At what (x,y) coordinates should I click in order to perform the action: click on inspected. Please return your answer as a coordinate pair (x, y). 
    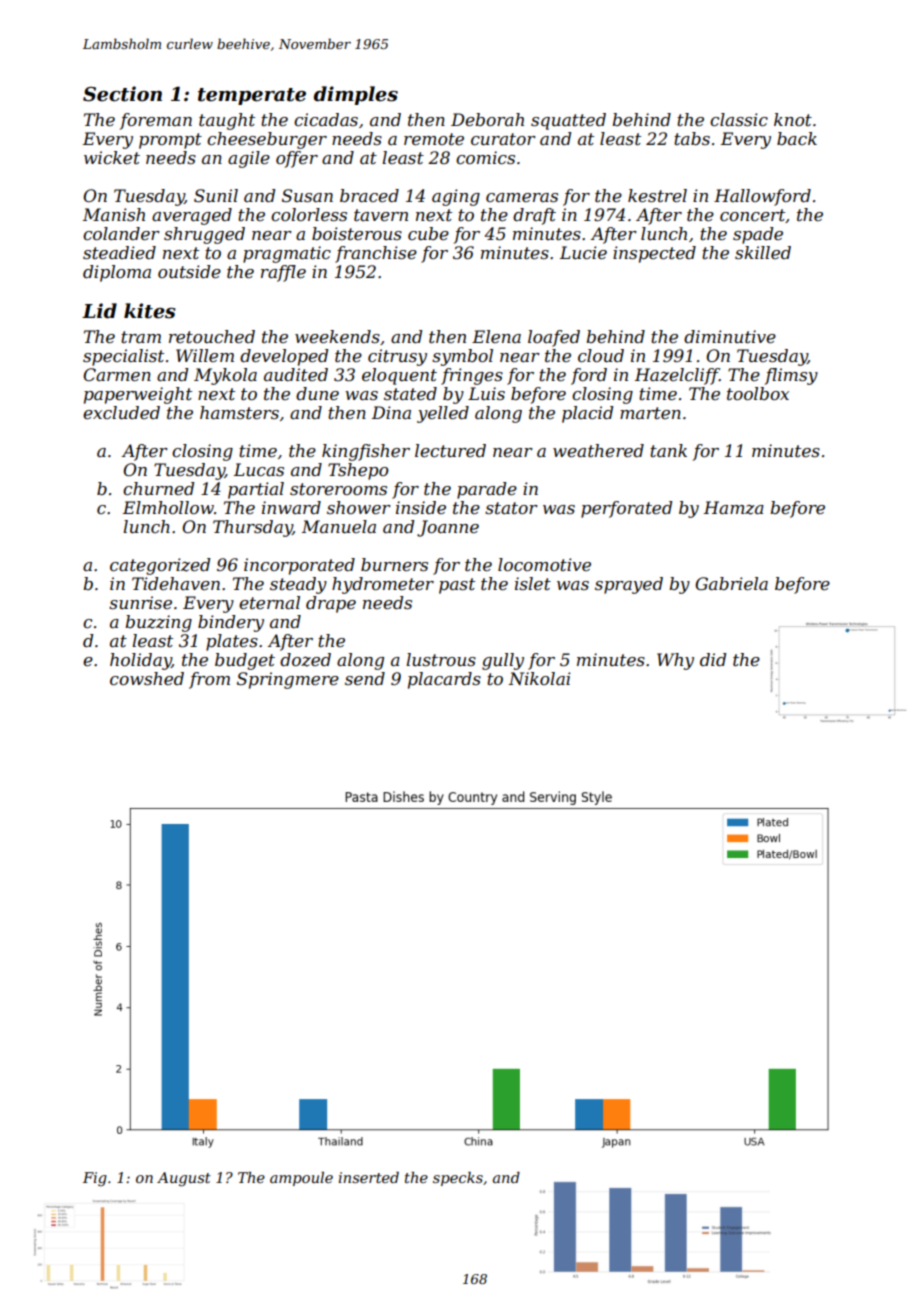
    Looking at the image, I should click on (654, 254).
